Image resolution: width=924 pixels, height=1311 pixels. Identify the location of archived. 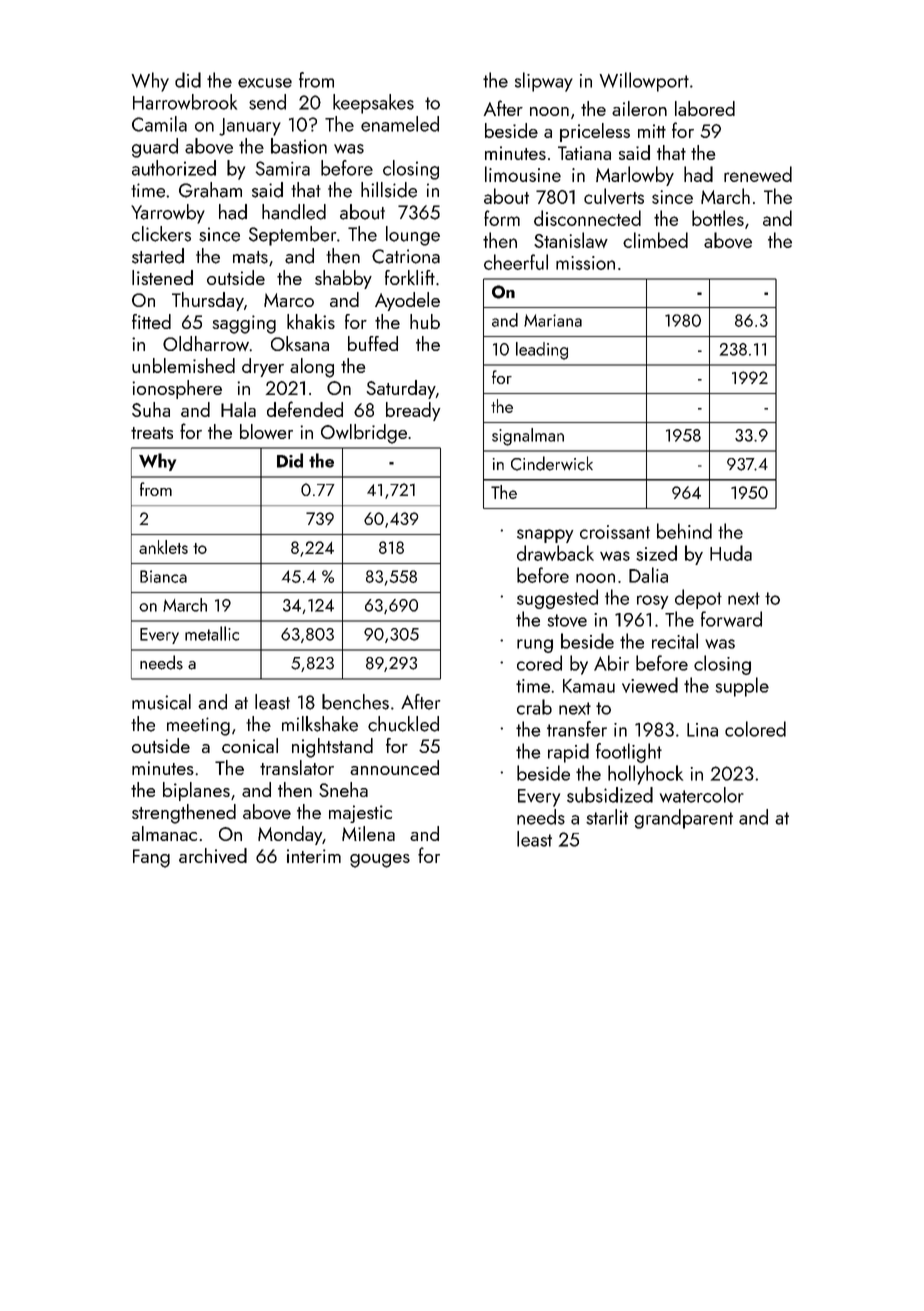
(213, 855).
